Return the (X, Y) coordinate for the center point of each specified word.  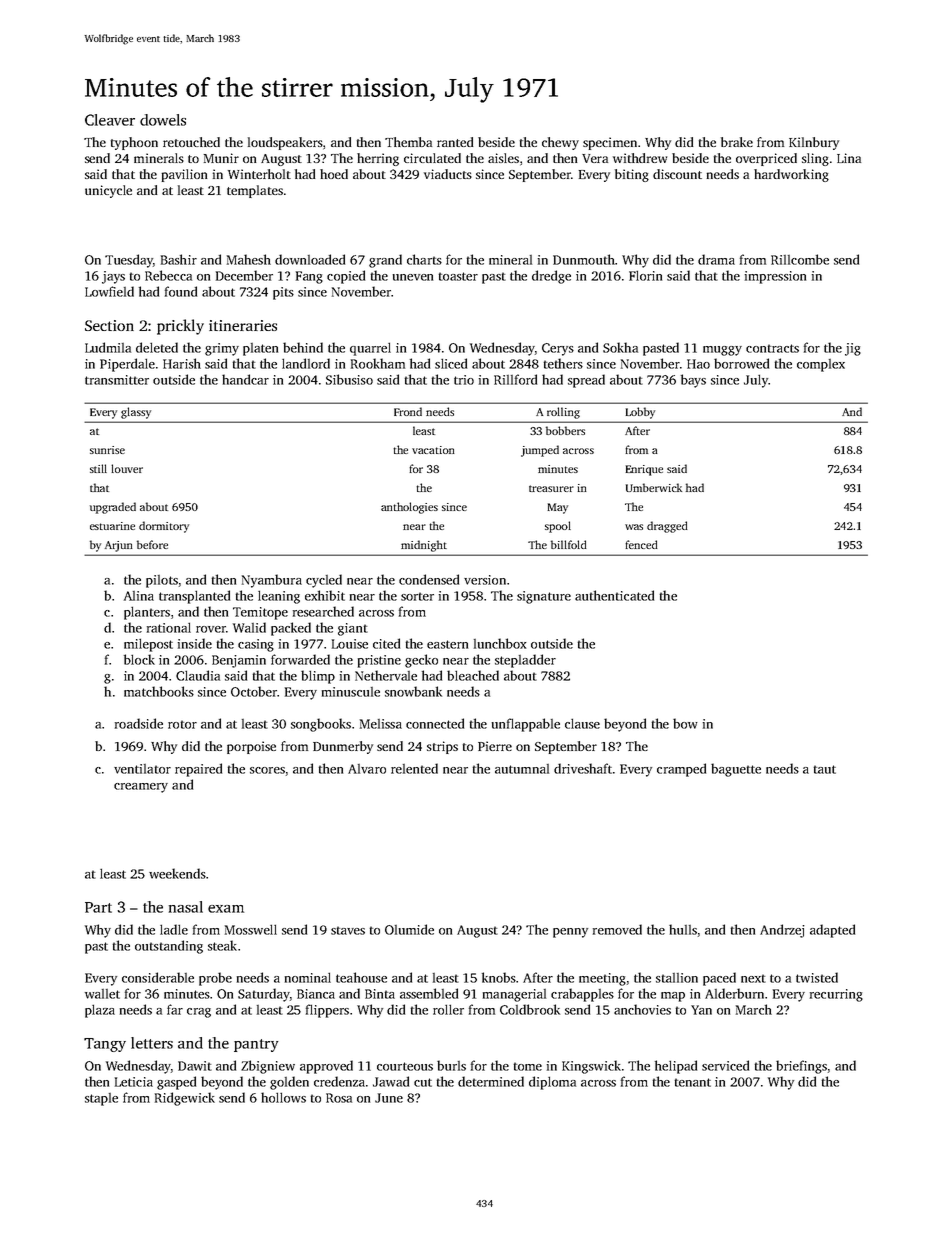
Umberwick (654, 487)
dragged (667, 527)
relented (414, 768)
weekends (177, 873)
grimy (222, 349)
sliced (451, 363)
